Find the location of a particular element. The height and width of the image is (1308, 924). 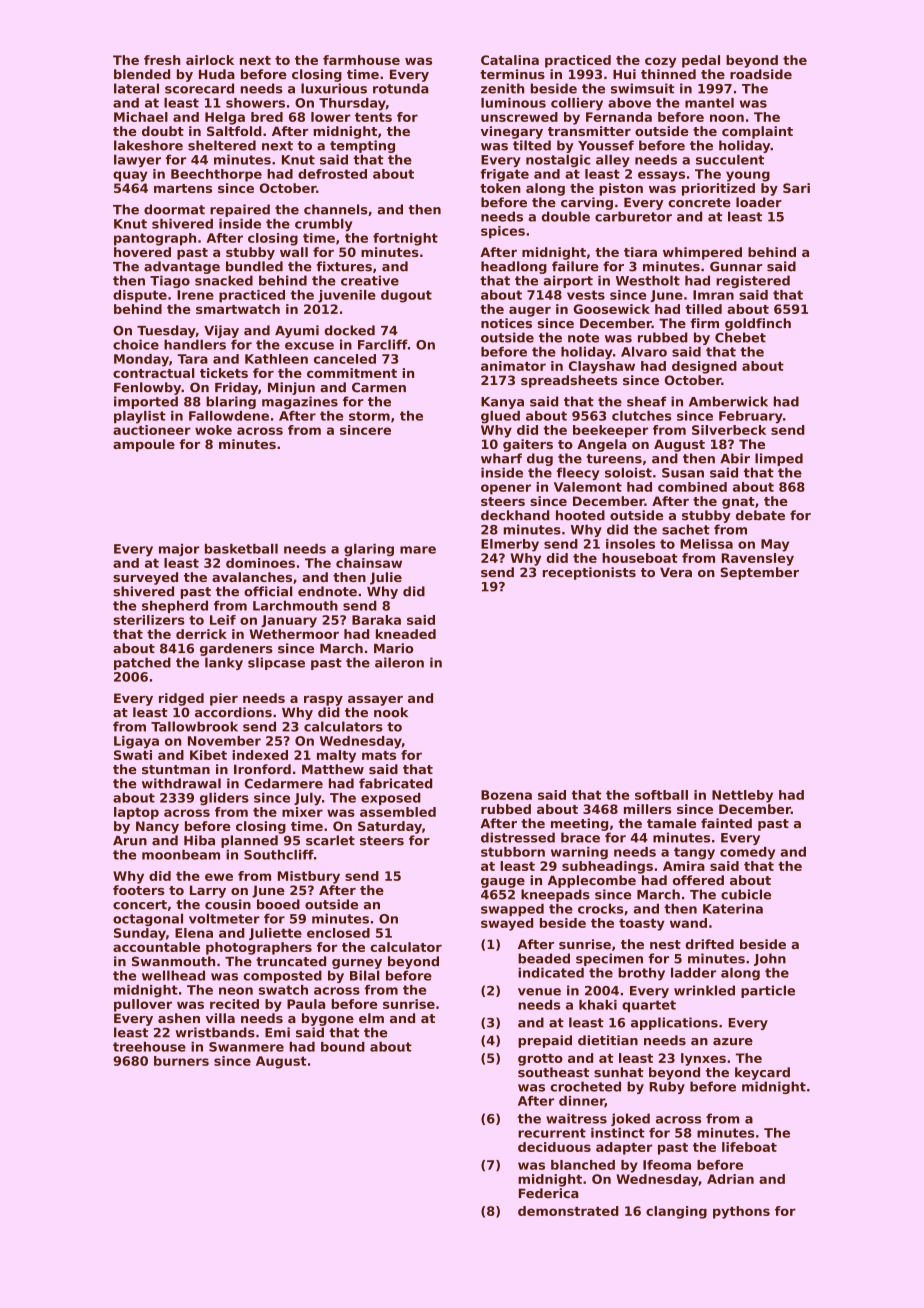

Tiago is located at coordinates (170, 281).
